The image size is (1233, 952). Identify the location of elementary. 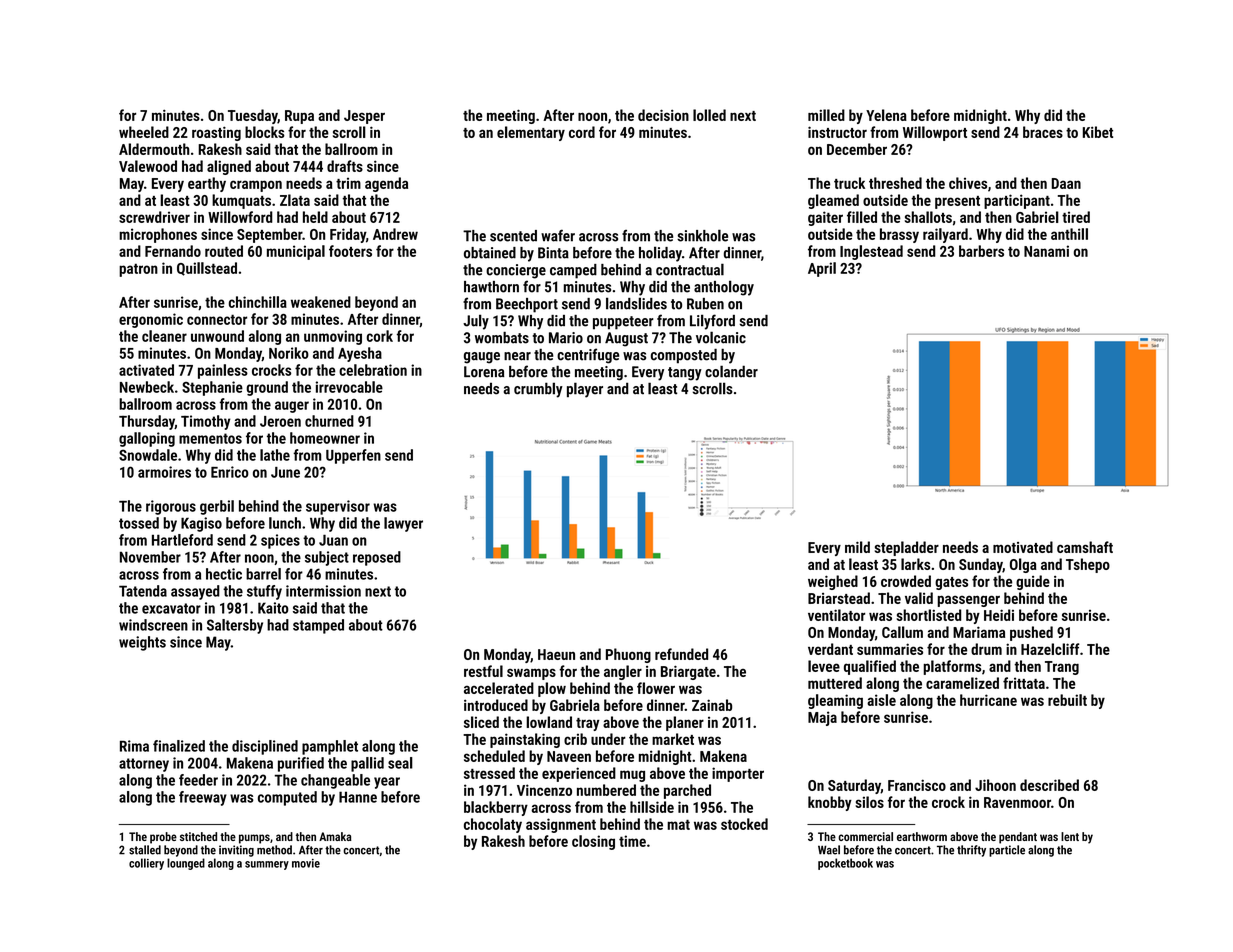
(531, 133).
